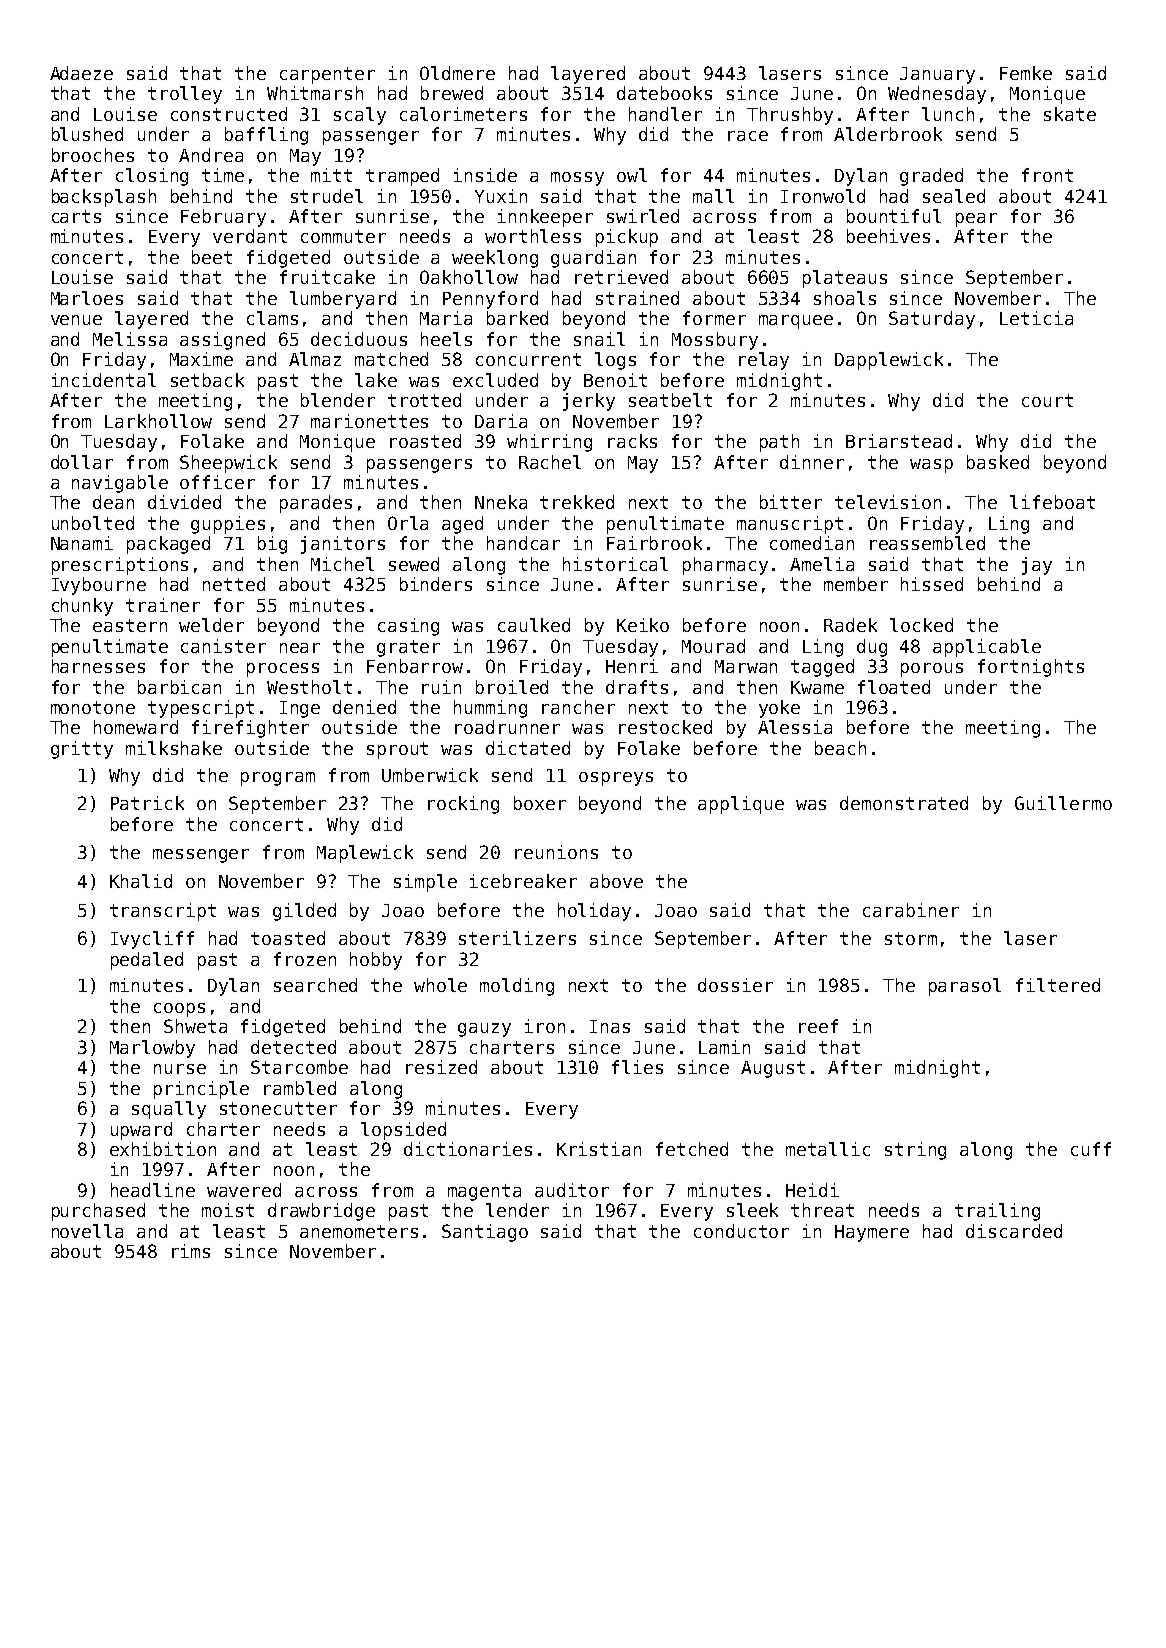 This page has width=1166, height=1648. Describe the element at coordinates (911, 910) in the page. I see `carabiner` at that location.
